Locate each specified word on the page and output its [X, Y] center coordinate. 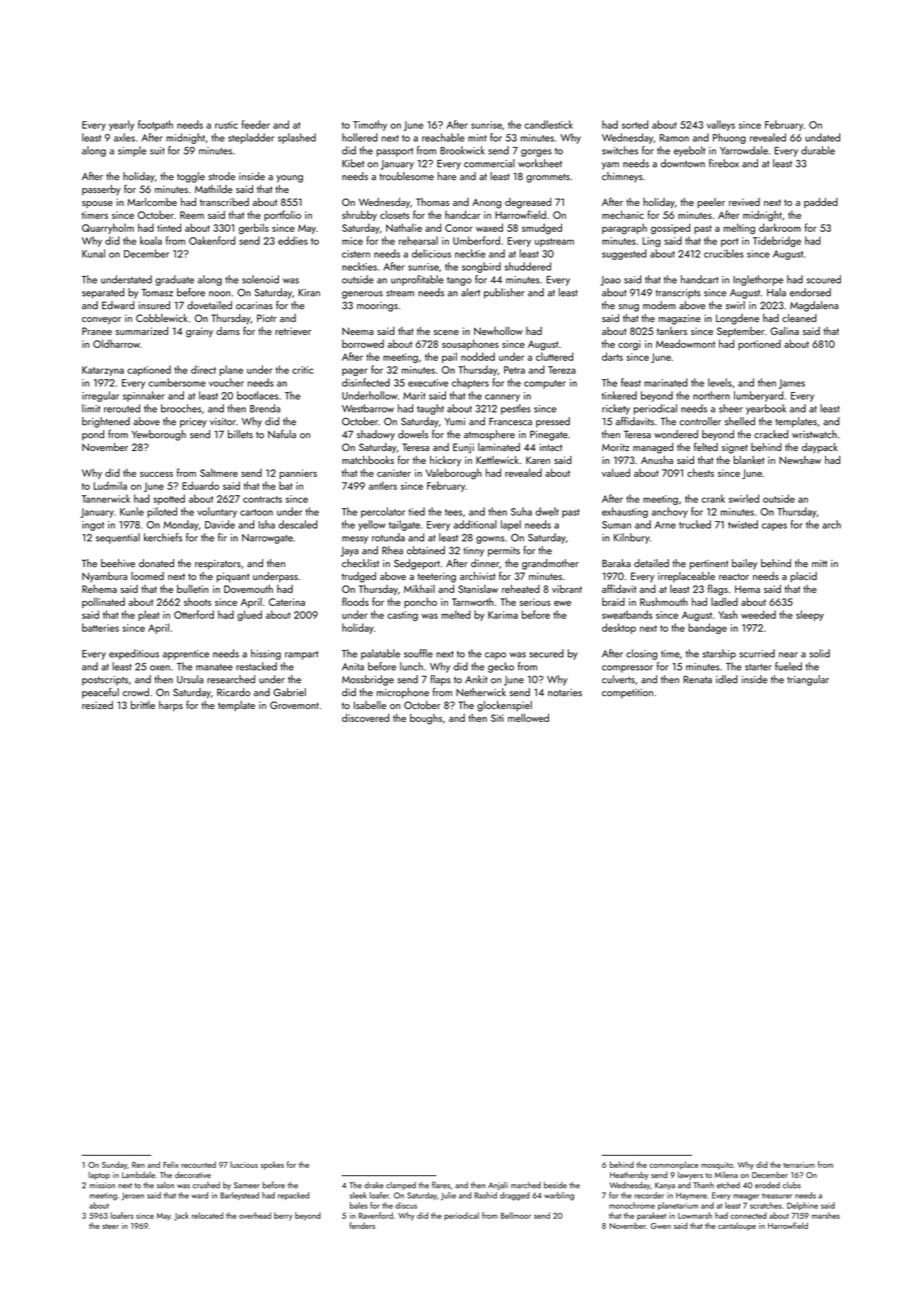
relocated [207, 1215]
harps [171, 706]
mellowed [528, 718]
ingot [93, 526]
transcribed [224, 202]
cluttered [554, 356]
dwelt [547, 511]
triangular [808, 680]
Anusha [657, 460]
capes [774, 527]
